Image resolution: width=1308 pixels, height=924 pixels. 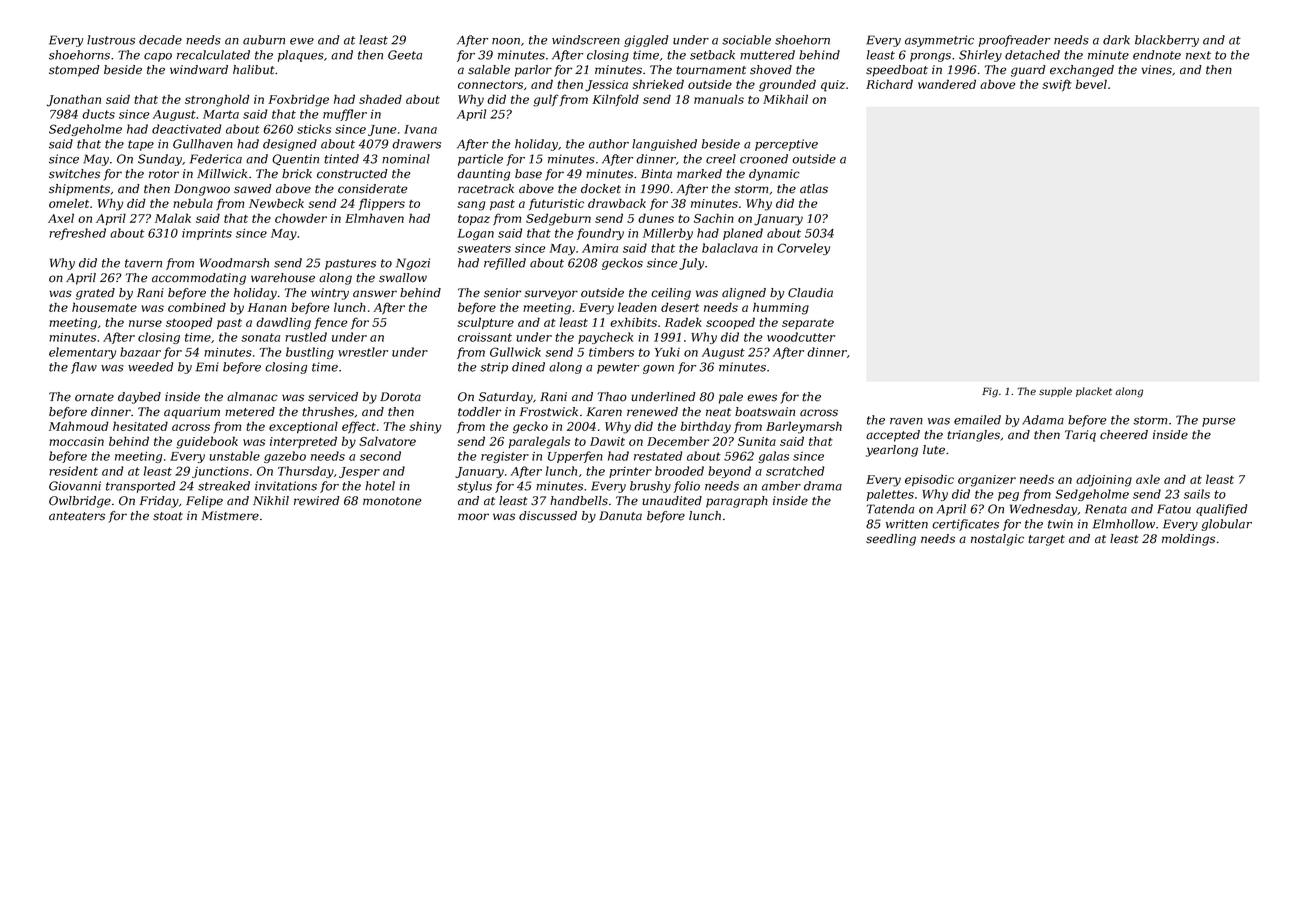 I want to click on Nikhil, so click(x=271, y=500).
